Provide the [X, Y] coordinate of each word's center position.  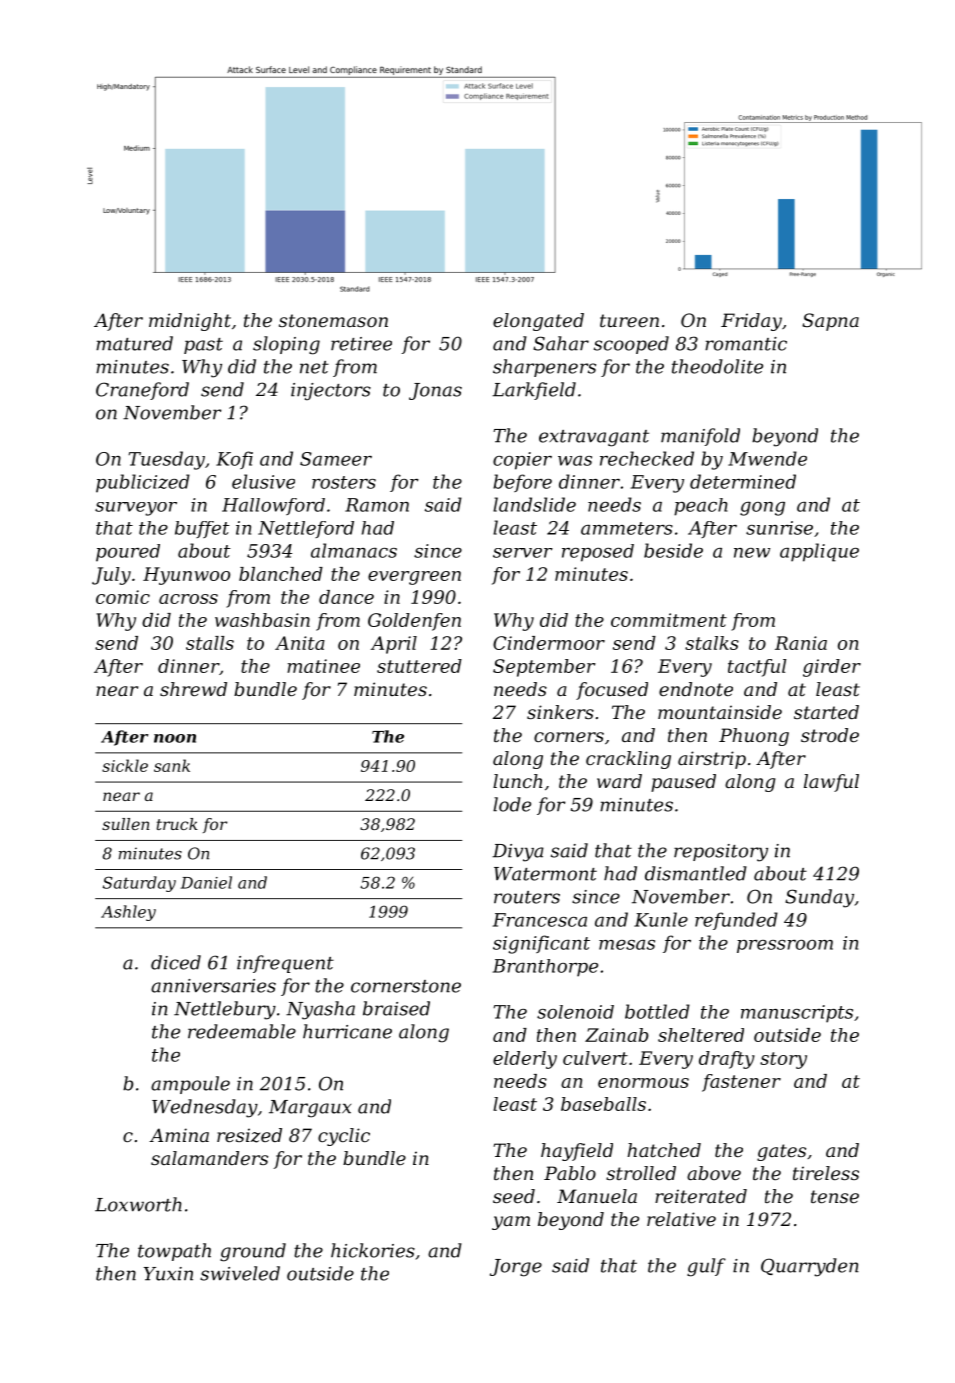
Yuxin [168, 1274]
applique [819, 552]
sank [172, 765]
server [523, 553]
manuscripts [797, 1014]
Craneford [142, 391]
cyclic [344, 1137]
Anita [300, 643]
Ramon [377, 505]
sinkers [560, 712]
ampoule [190, 1085]
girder [832, 668]
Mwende [767, 458]
